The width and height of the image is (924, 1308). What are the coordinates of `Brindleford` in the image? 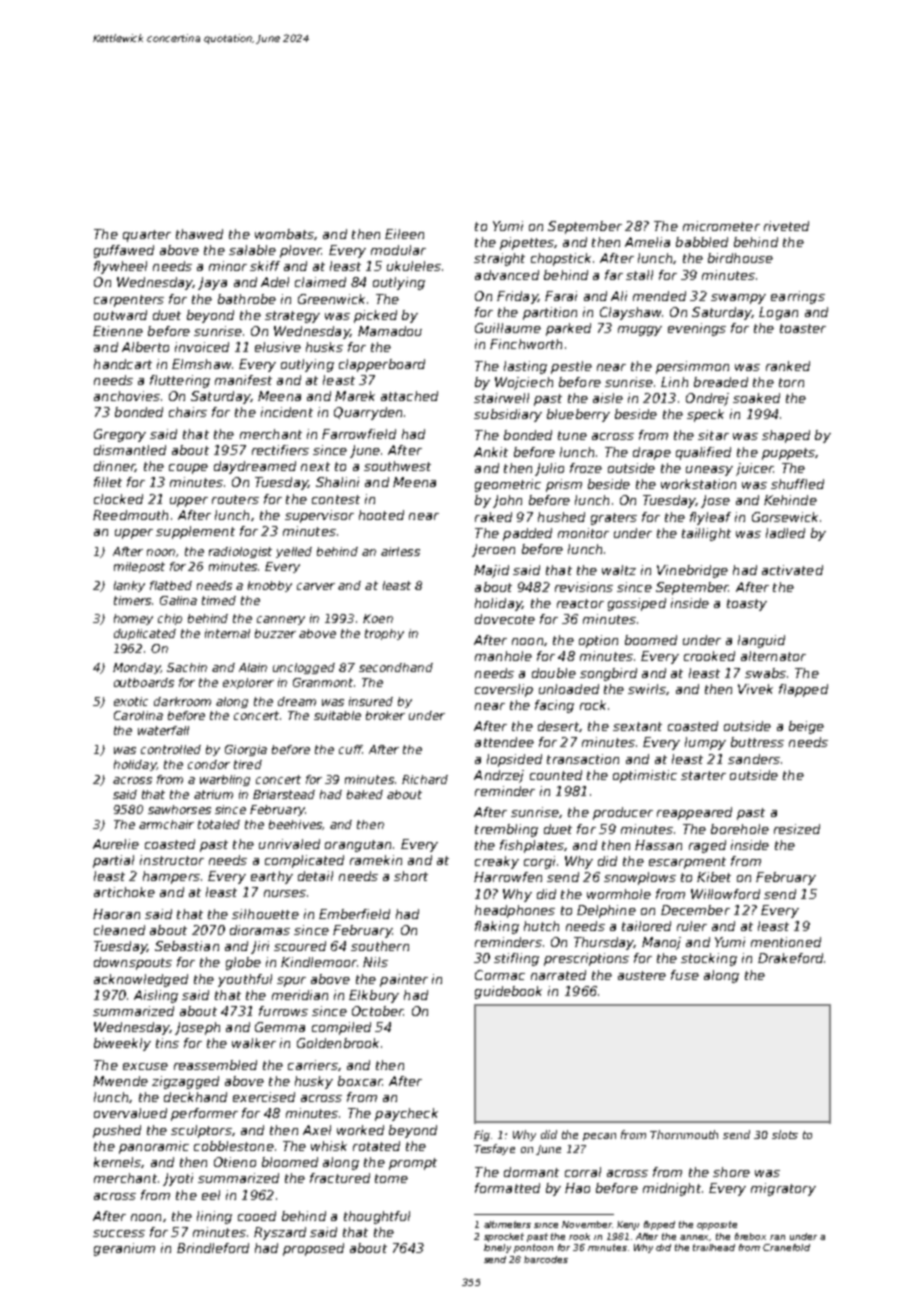 It's located at (213, 1248).
